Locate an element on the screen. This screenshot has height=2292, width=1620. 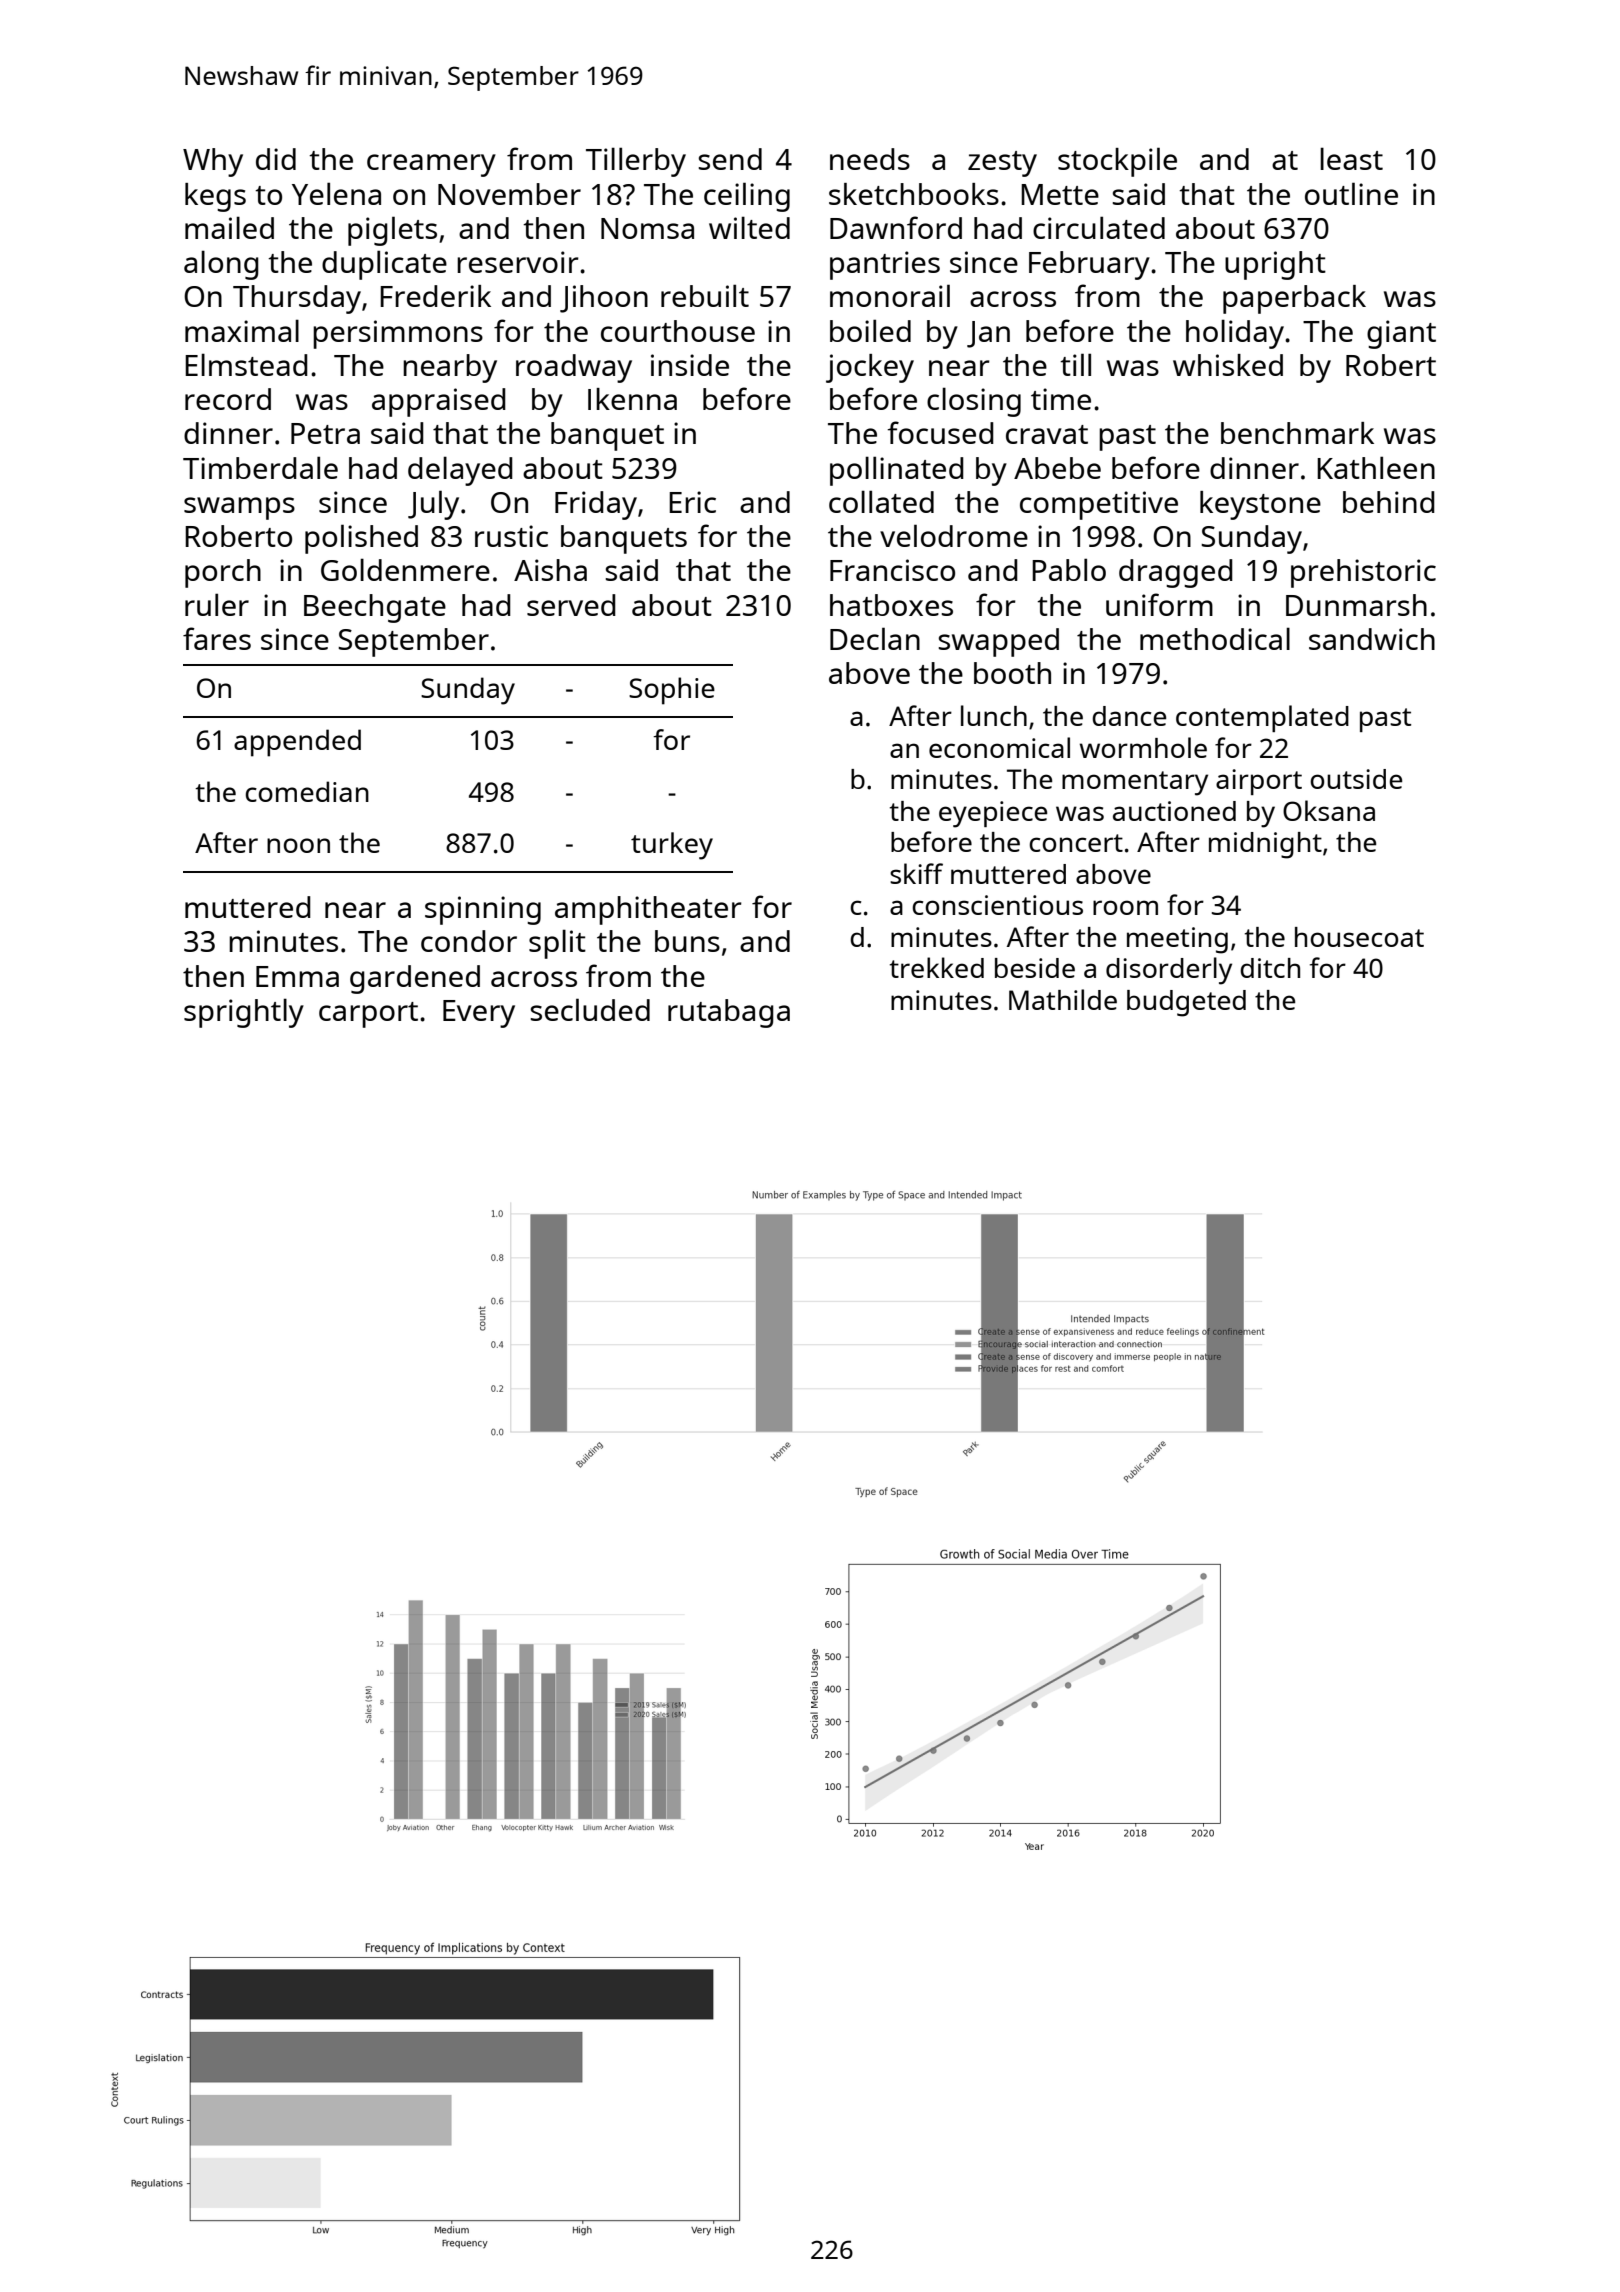
secluded is located at coordinates (590, 1009).
